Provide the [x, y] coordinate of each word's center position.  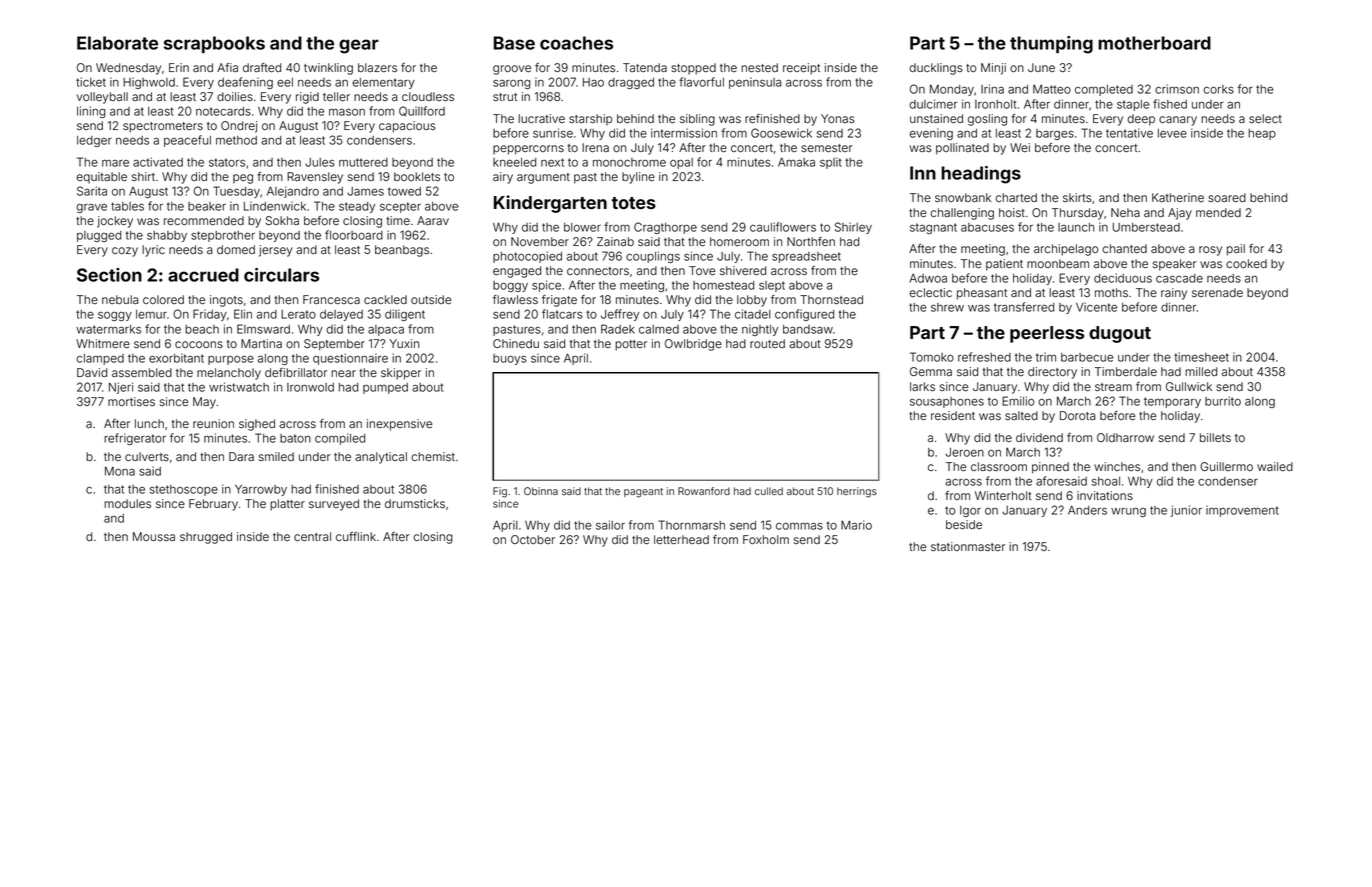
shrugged [206, 538]
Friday [210, 315]
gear [359, 46]
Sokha [282, 220]
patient [1004, 265]
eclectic [931, 292]
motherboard [1154, 43]
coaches [576, 43]
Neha [1125, 212]
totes [634, 203]
